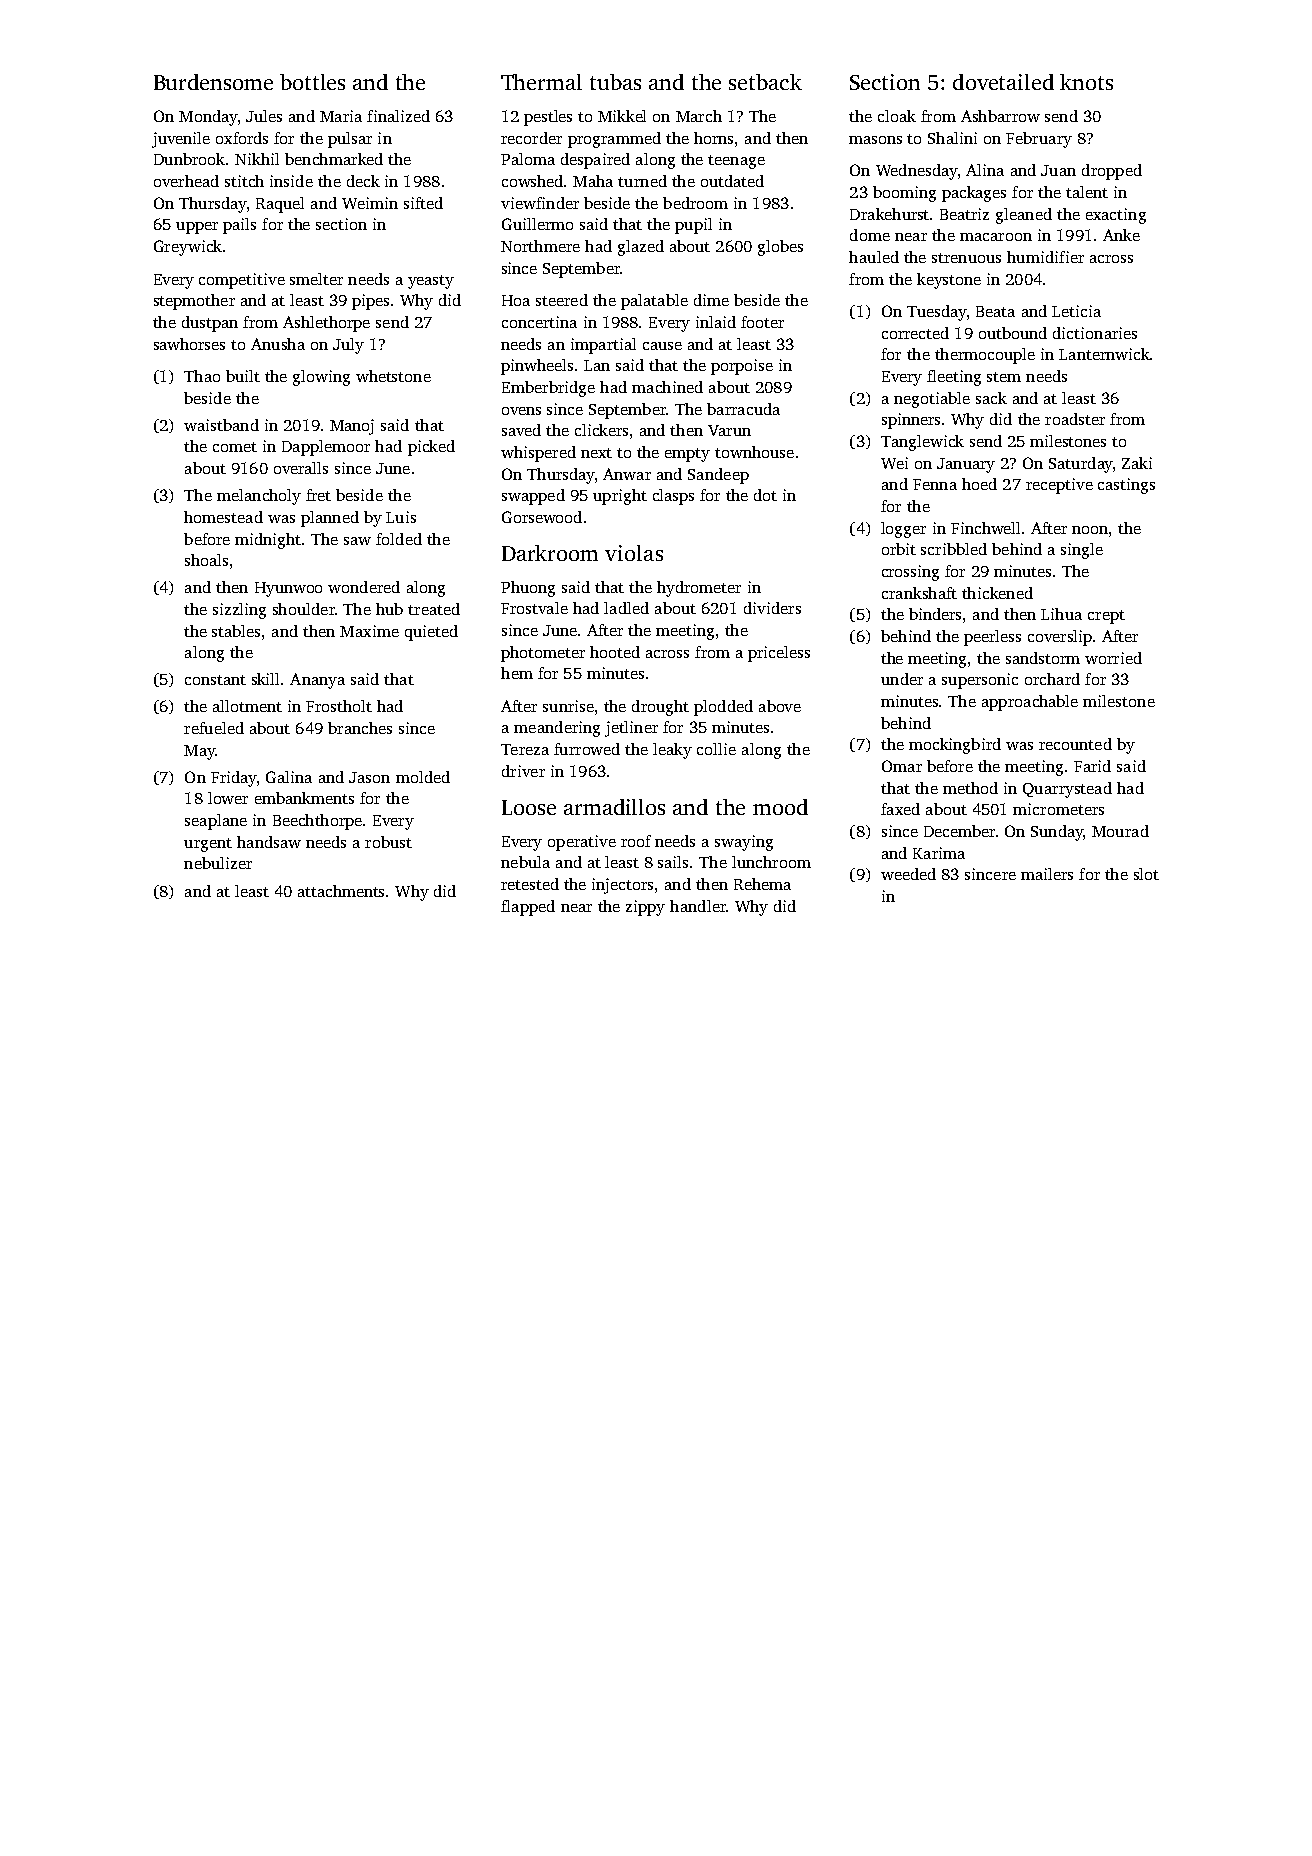 The image size is (1312, 1856). Describe the element at coordinates (645, 908) in the screenshot. I see `zippy` at that location.
